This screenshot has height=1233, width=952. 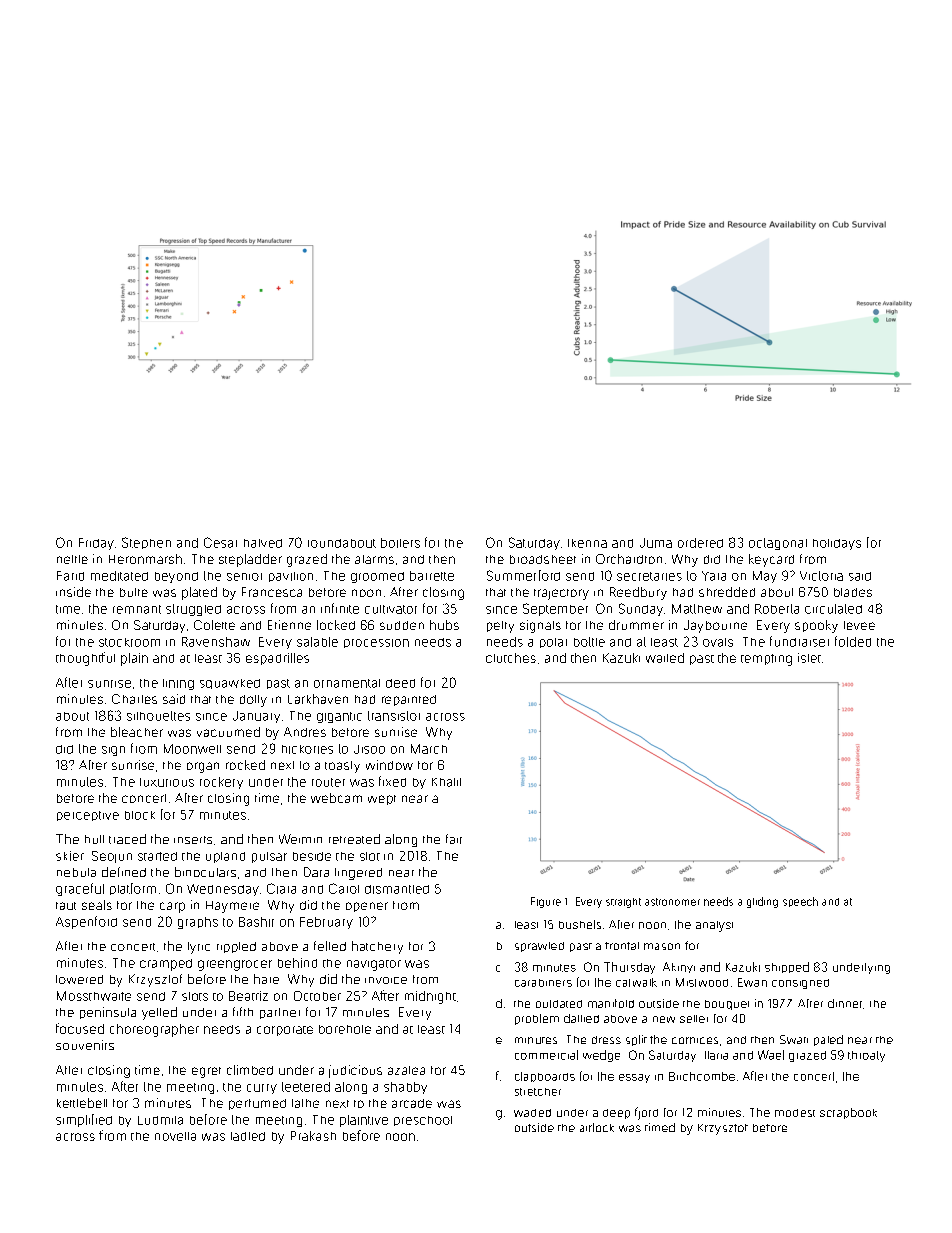 What do you see at coordinates (205, 872) in the screenshot?
I see `binoculars` at bounding box center [205, 872].
